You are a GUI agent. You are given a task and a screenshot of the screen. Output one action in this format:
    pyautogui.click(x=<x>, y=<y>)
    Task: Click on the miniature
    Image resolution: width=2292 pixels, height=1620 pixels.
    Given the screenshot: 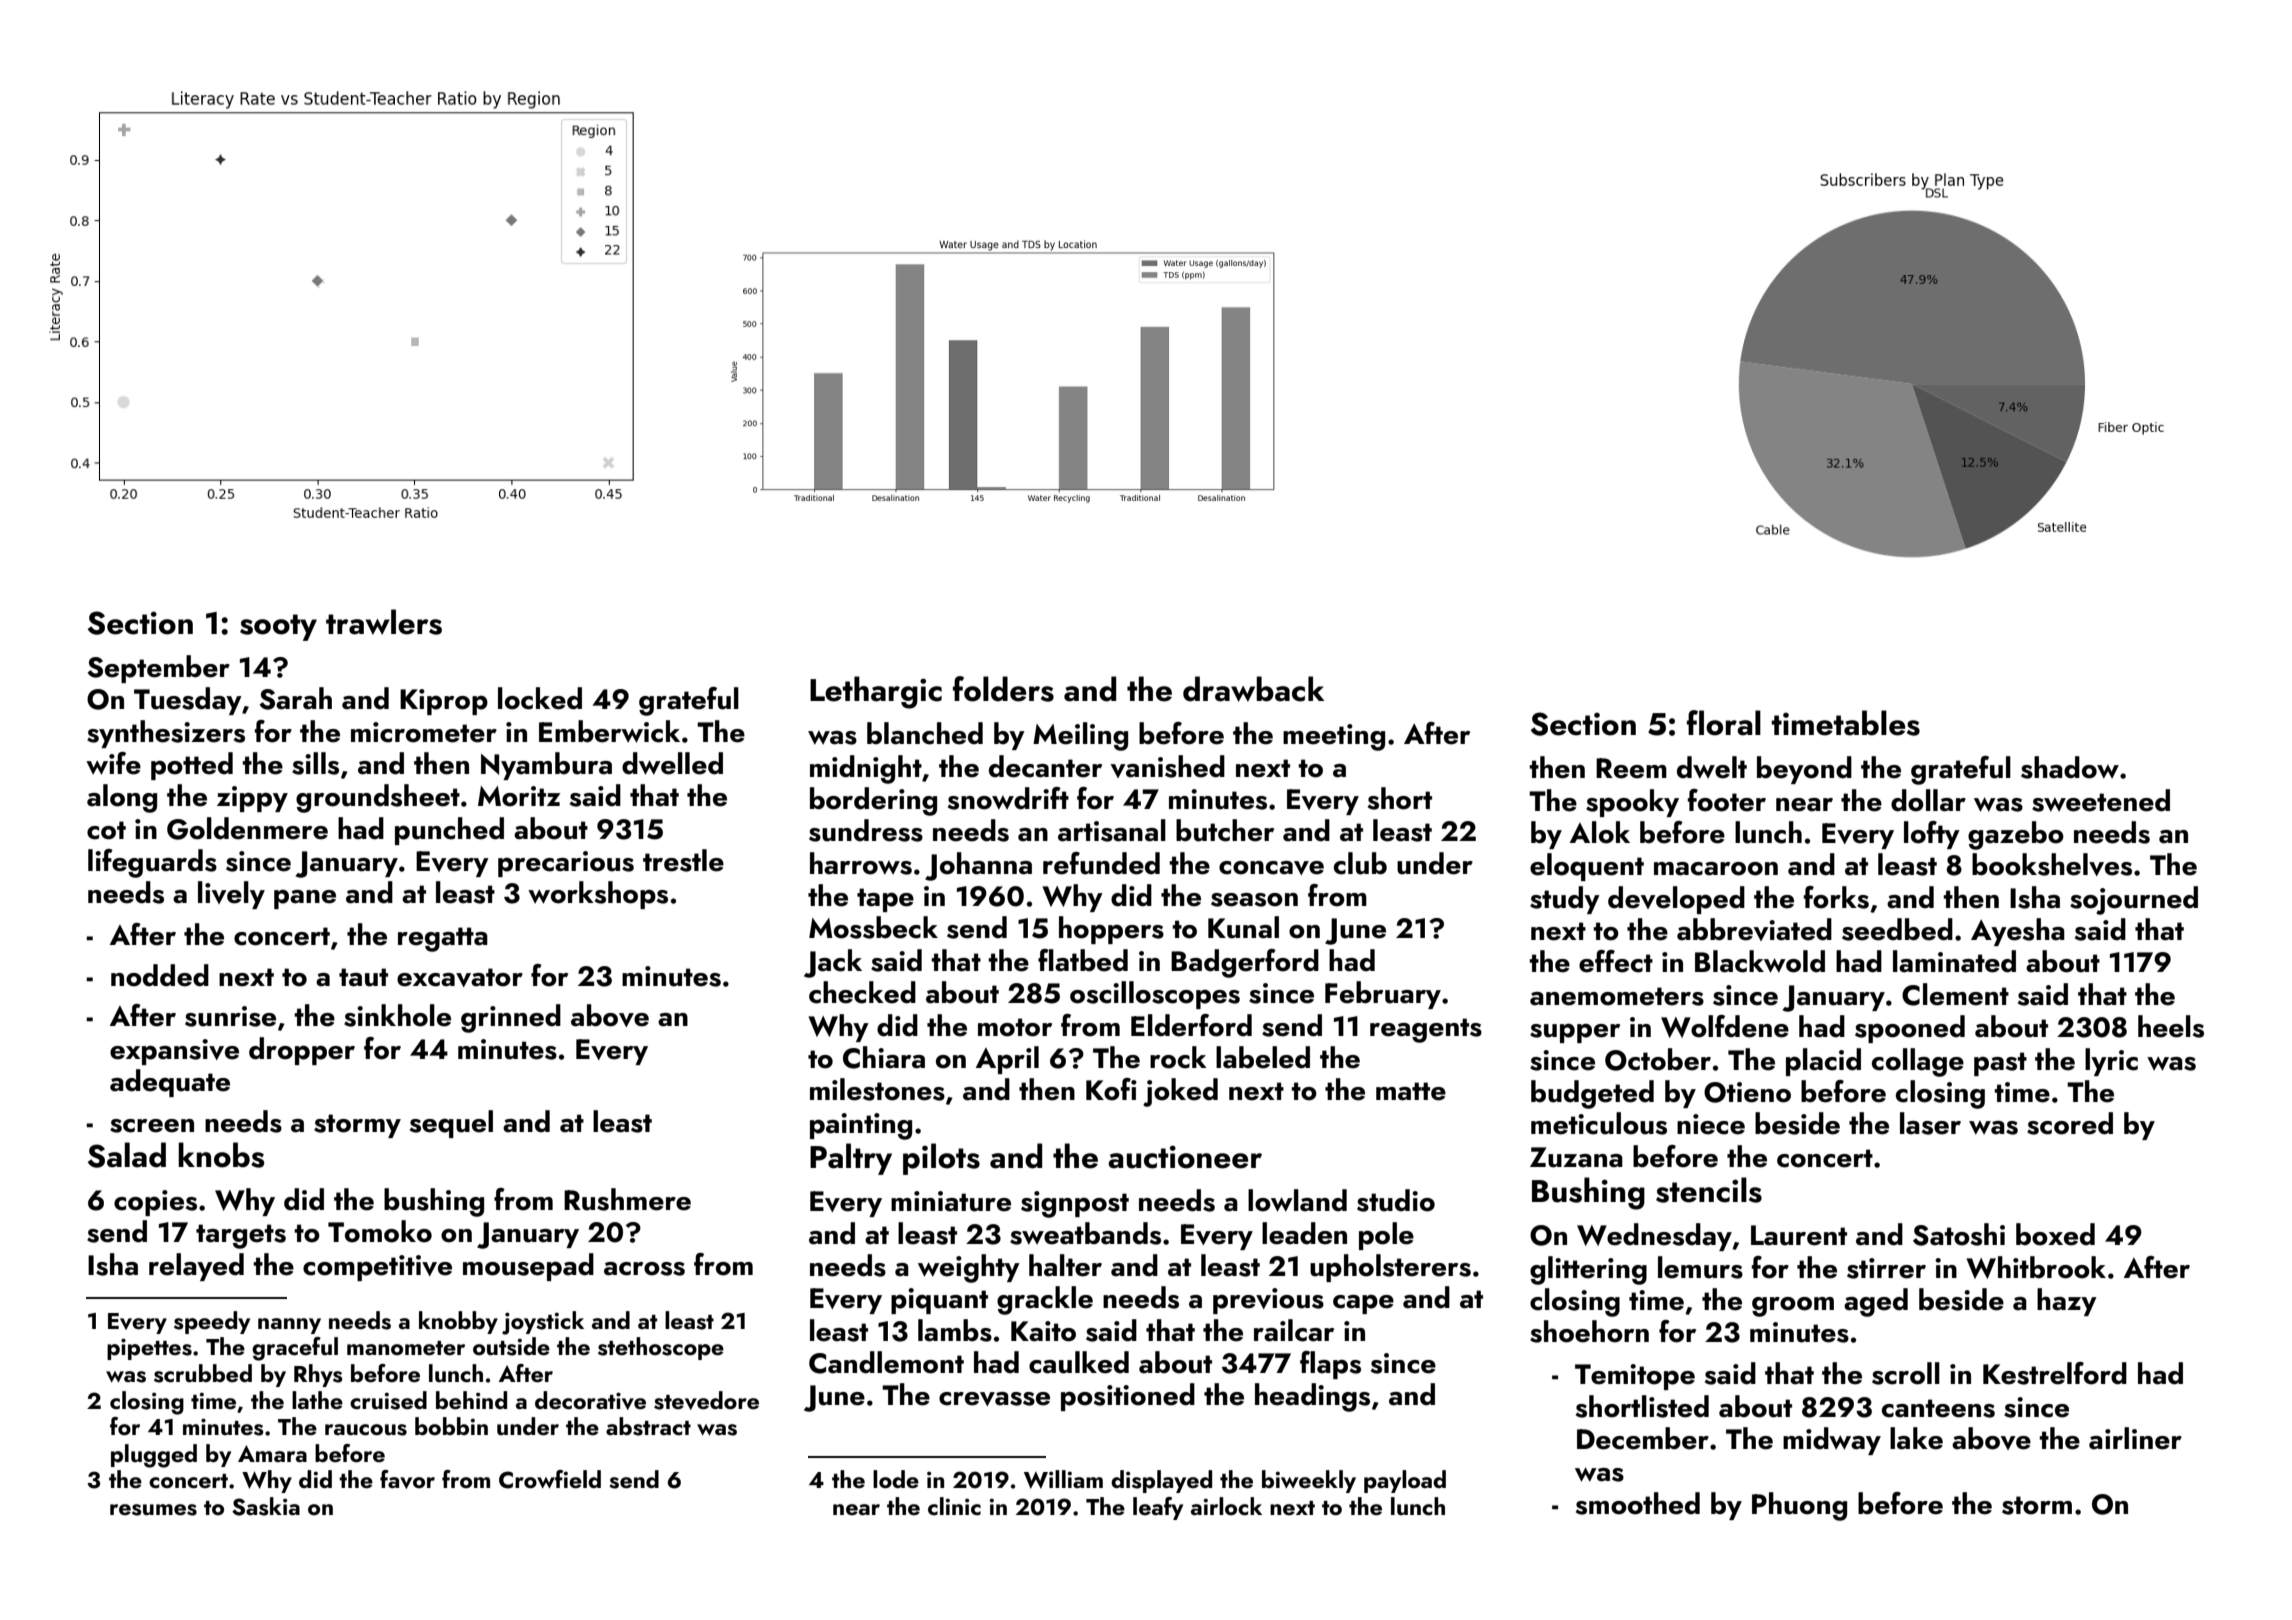 What is the action you would take?
    pyautogui.click(x=951, y=1201)
